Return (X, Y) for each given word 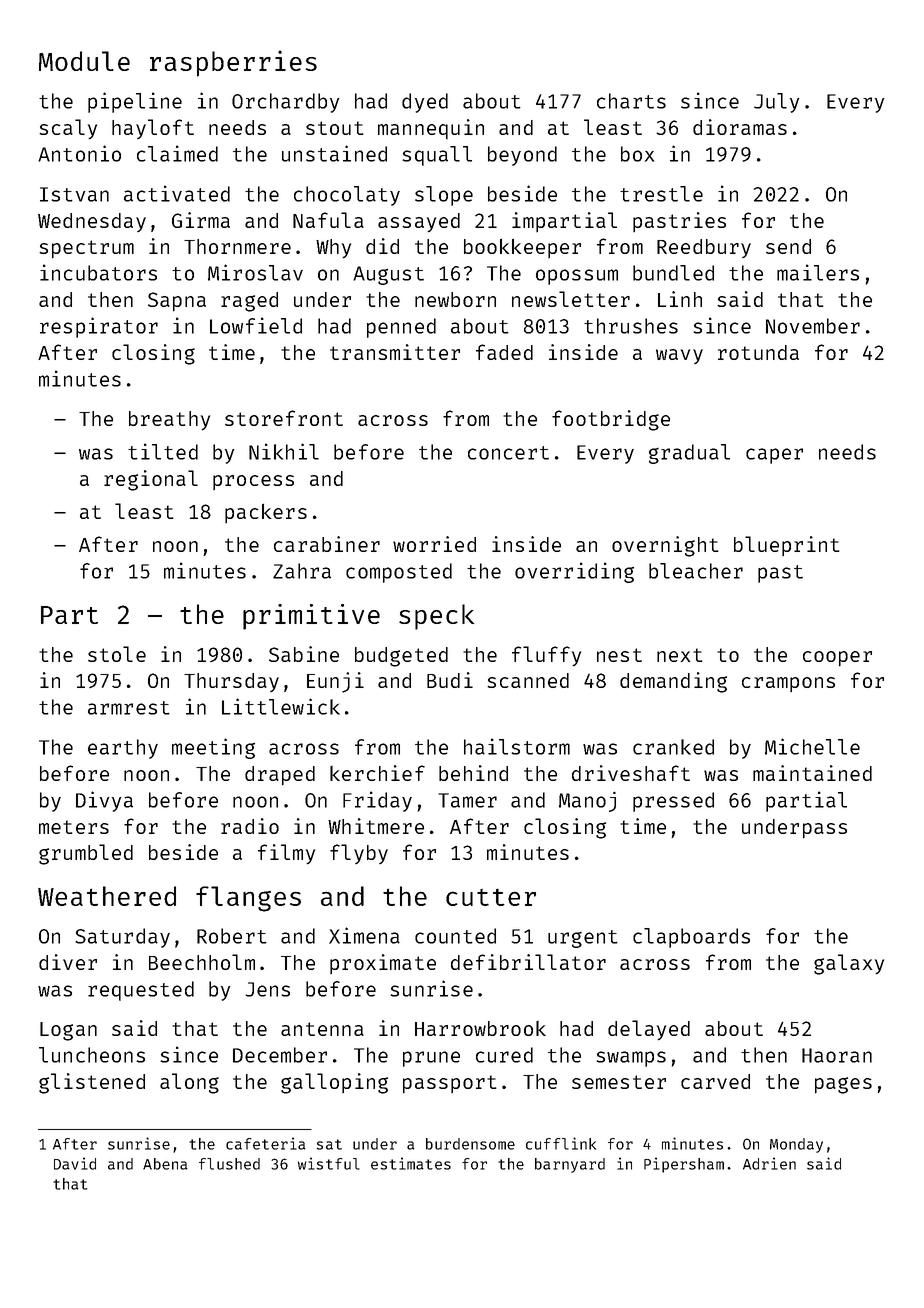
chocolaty (347, 196)
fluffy (546, 656)
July (776, 103)
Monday (796, 1145)
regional (151, 480)
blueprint (786, 546)
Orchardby (285, 103)
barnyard (570, 1165)
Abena (165, 1164)
